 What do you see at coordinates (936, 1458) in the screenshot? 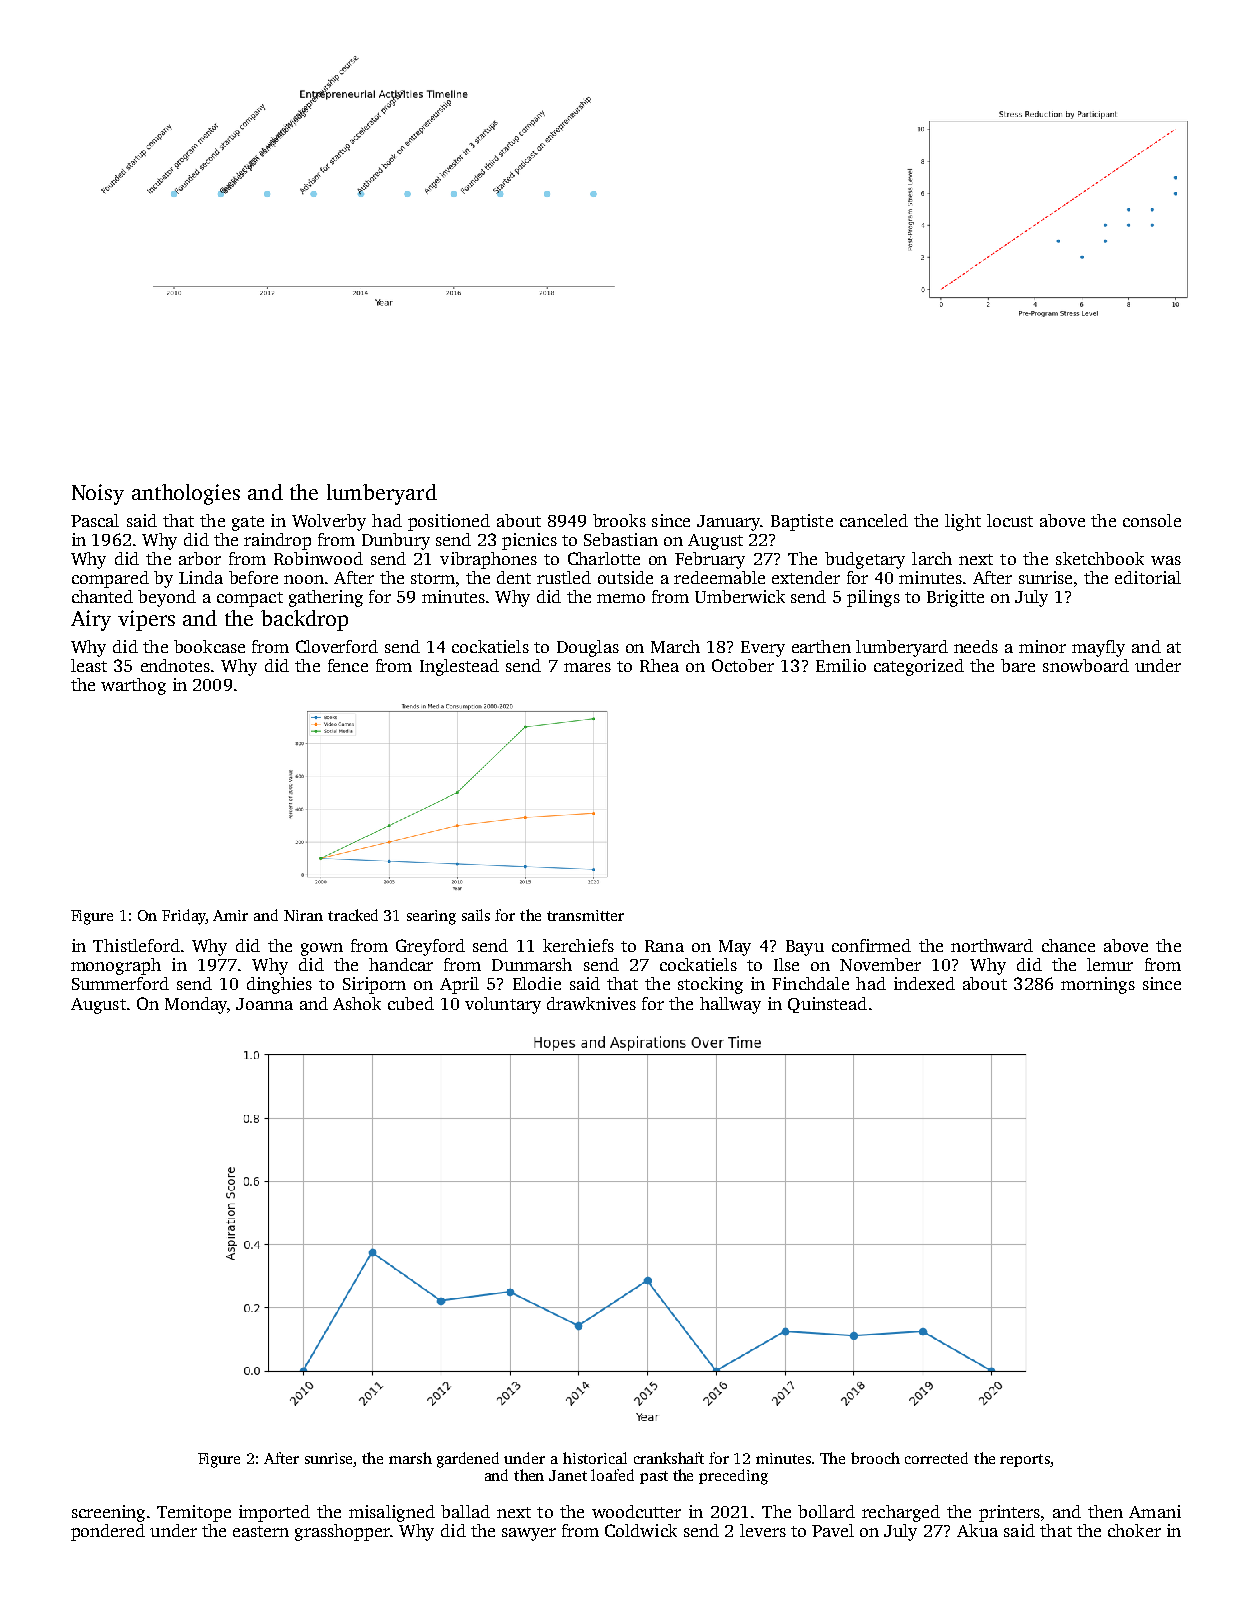
I see `corrected` at bounding box center [936, 1458].
